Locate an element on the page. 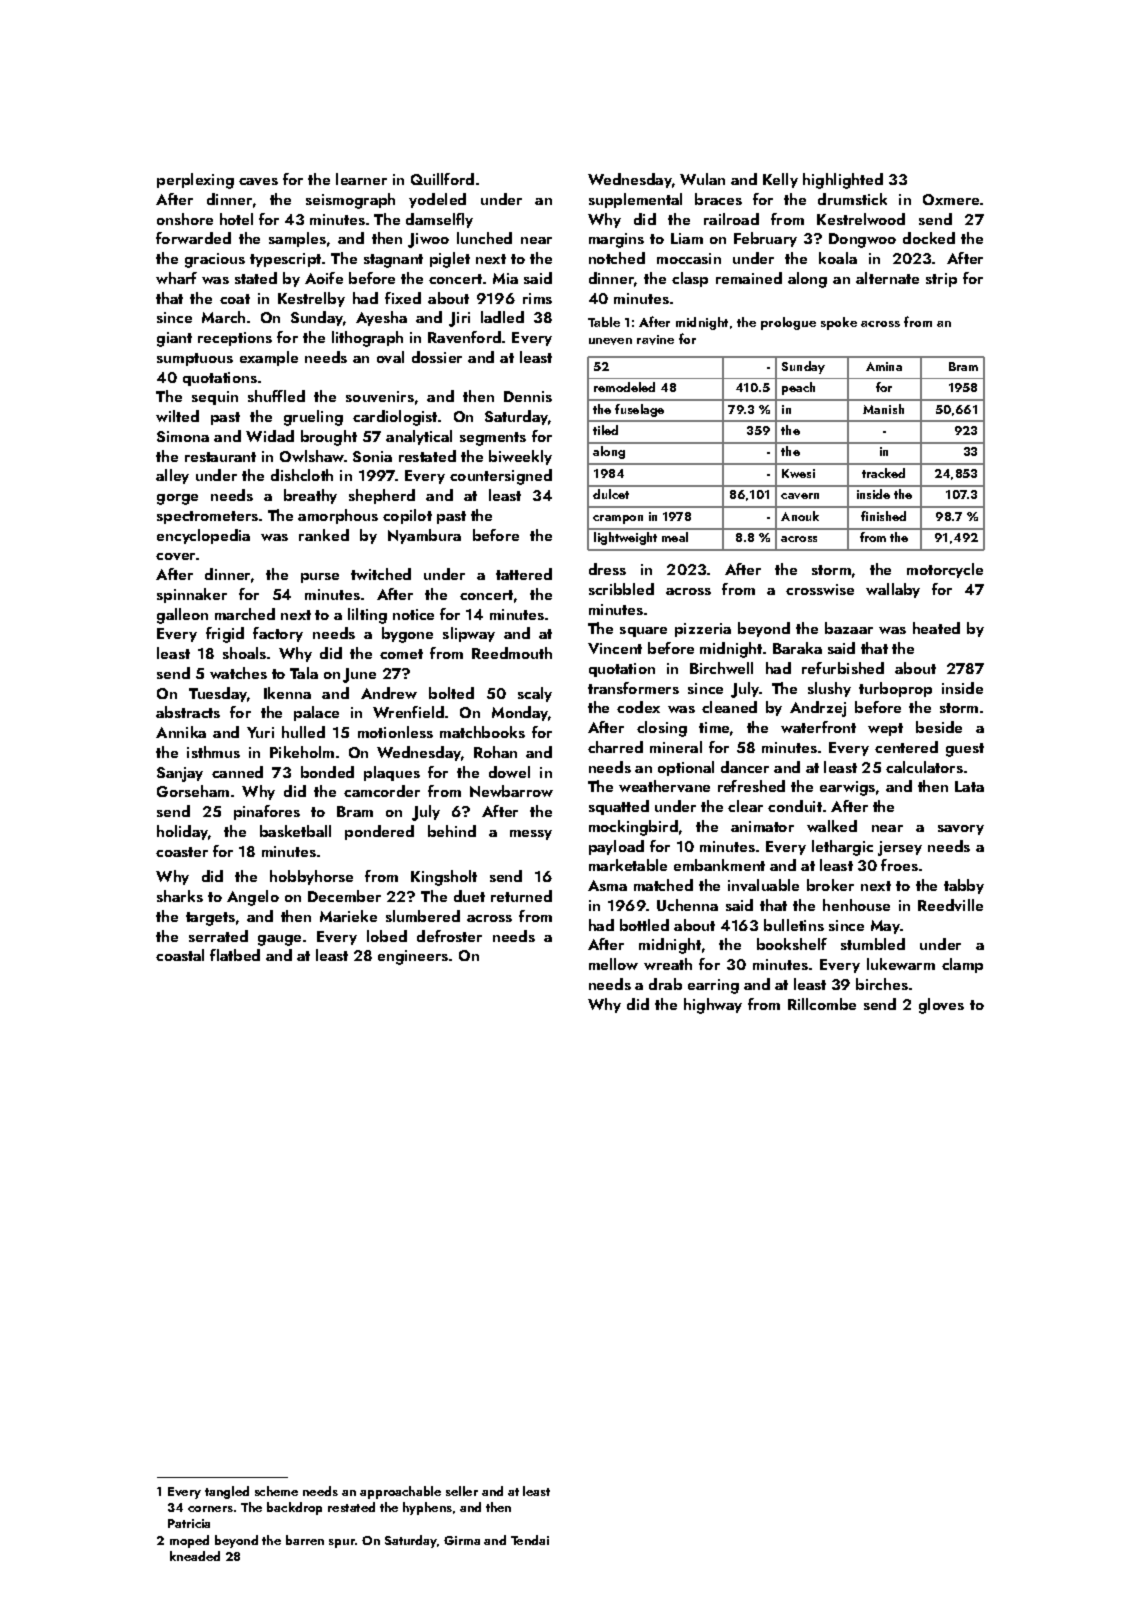 Image resolution: width=1141 pixels, height=1620 pixels. gracious is located at coordinates (215, 260).
